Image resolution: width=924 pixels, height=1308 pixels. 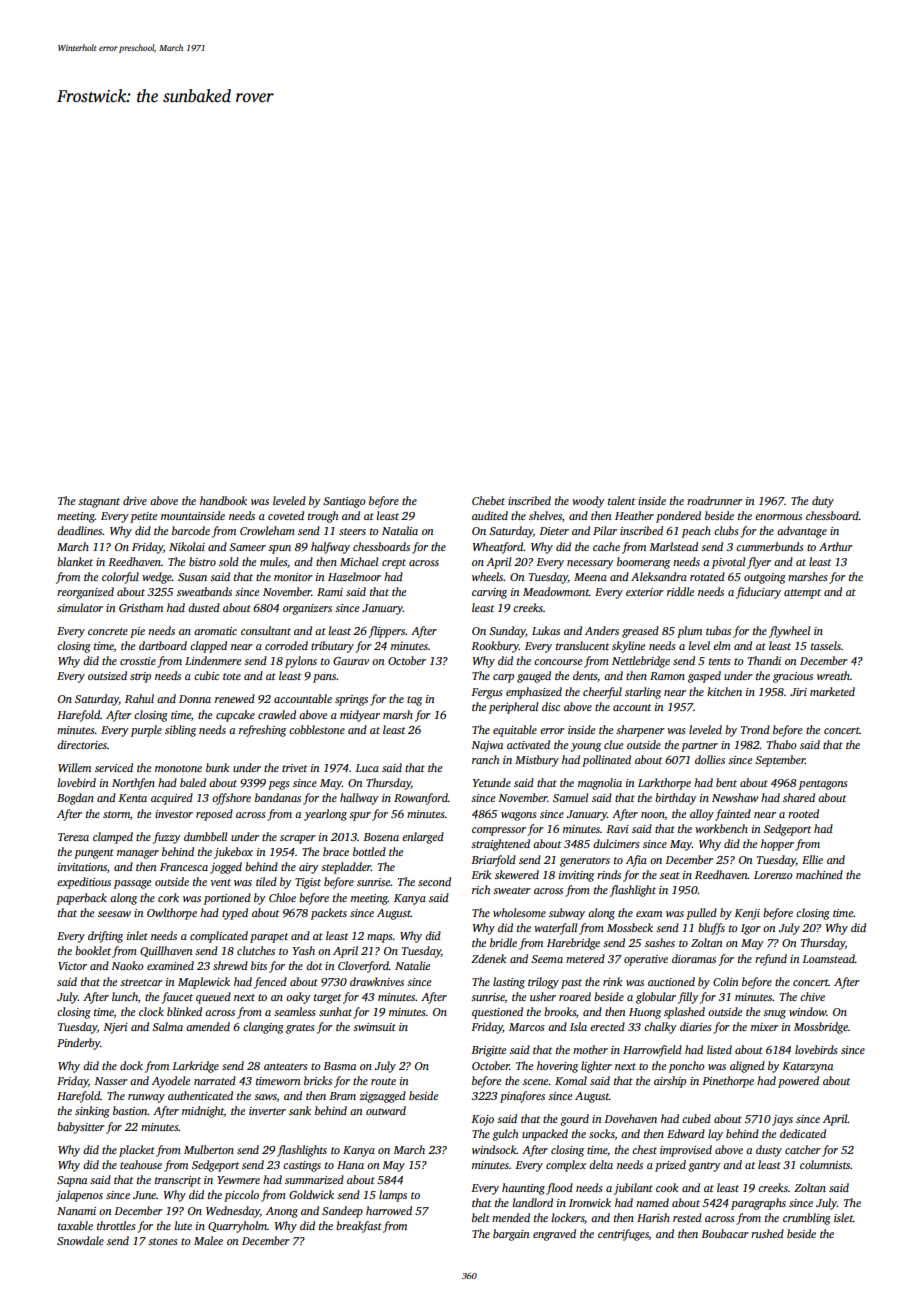 What do you see at coordinates (266, 630) in the screenshot?
I see `consultant` at bounding box center [266, 630].
